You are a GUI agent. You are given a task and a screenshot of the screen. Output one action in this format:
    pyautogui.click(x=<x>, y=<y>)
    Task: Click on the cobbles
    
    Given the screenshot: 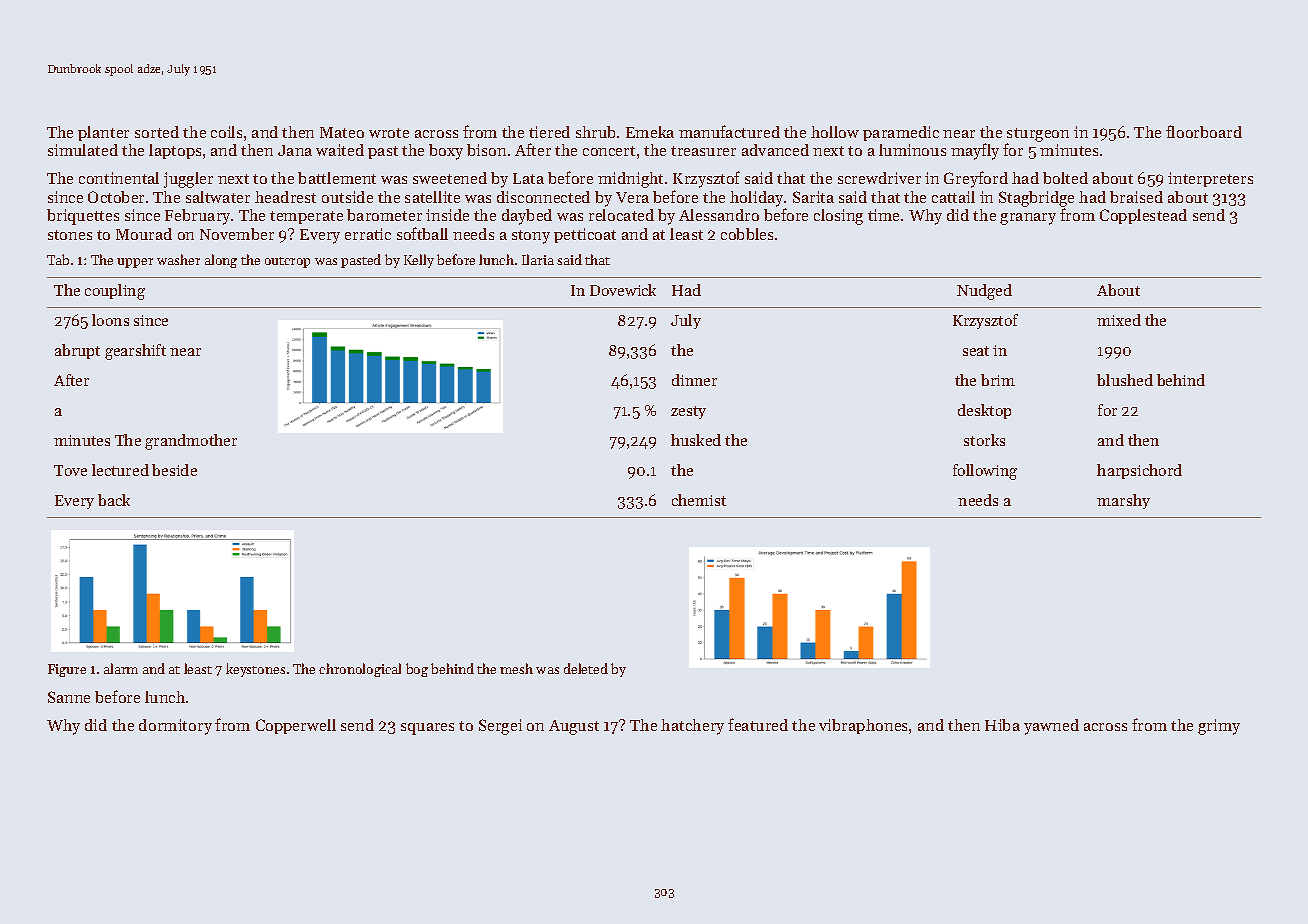 What is the action you would take?
    pyautogui.click(x=747, y=234)
